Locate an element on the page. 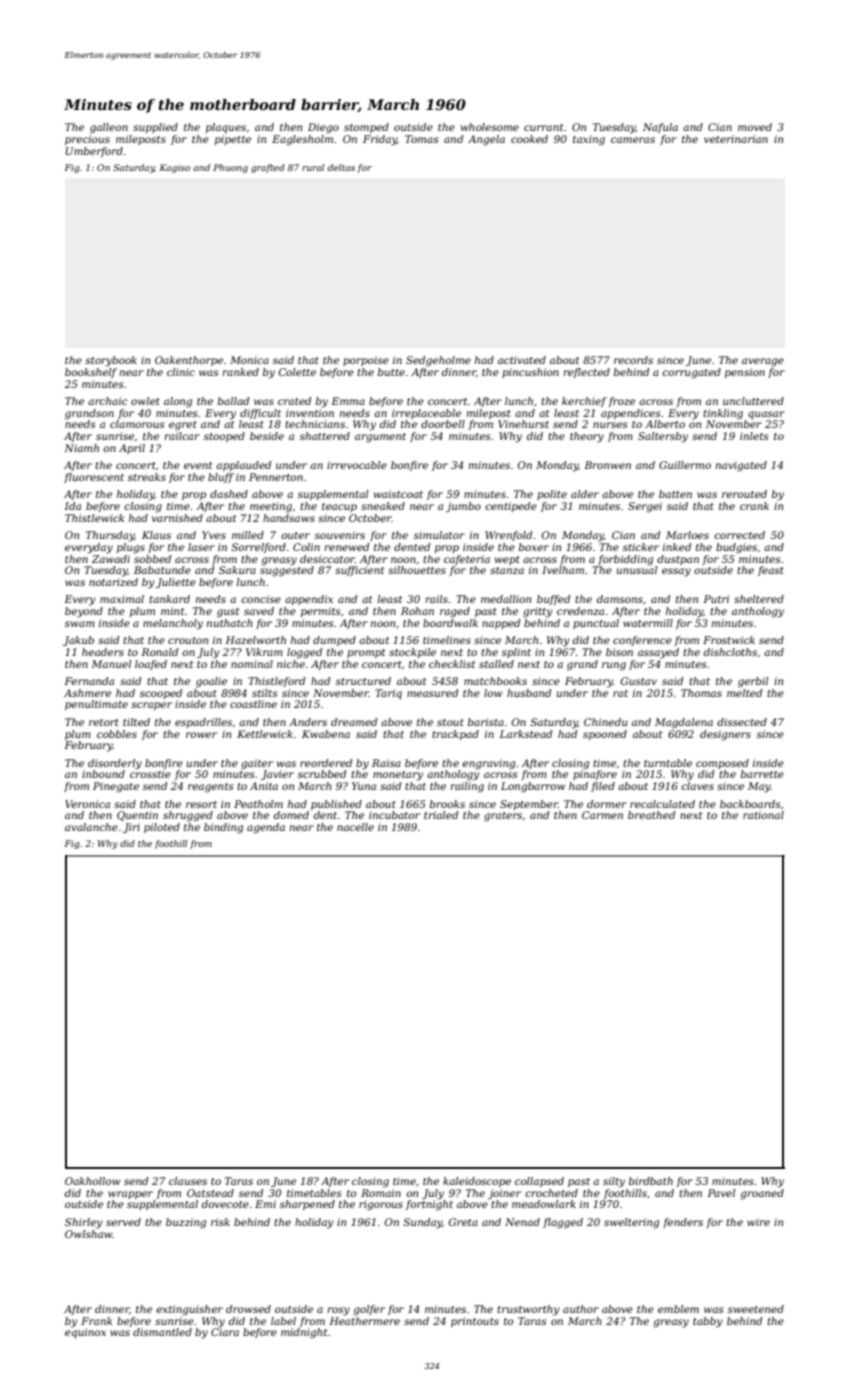 The width and height of the document is (849, 1400). shrugged is located at coordinates (188, 816).
